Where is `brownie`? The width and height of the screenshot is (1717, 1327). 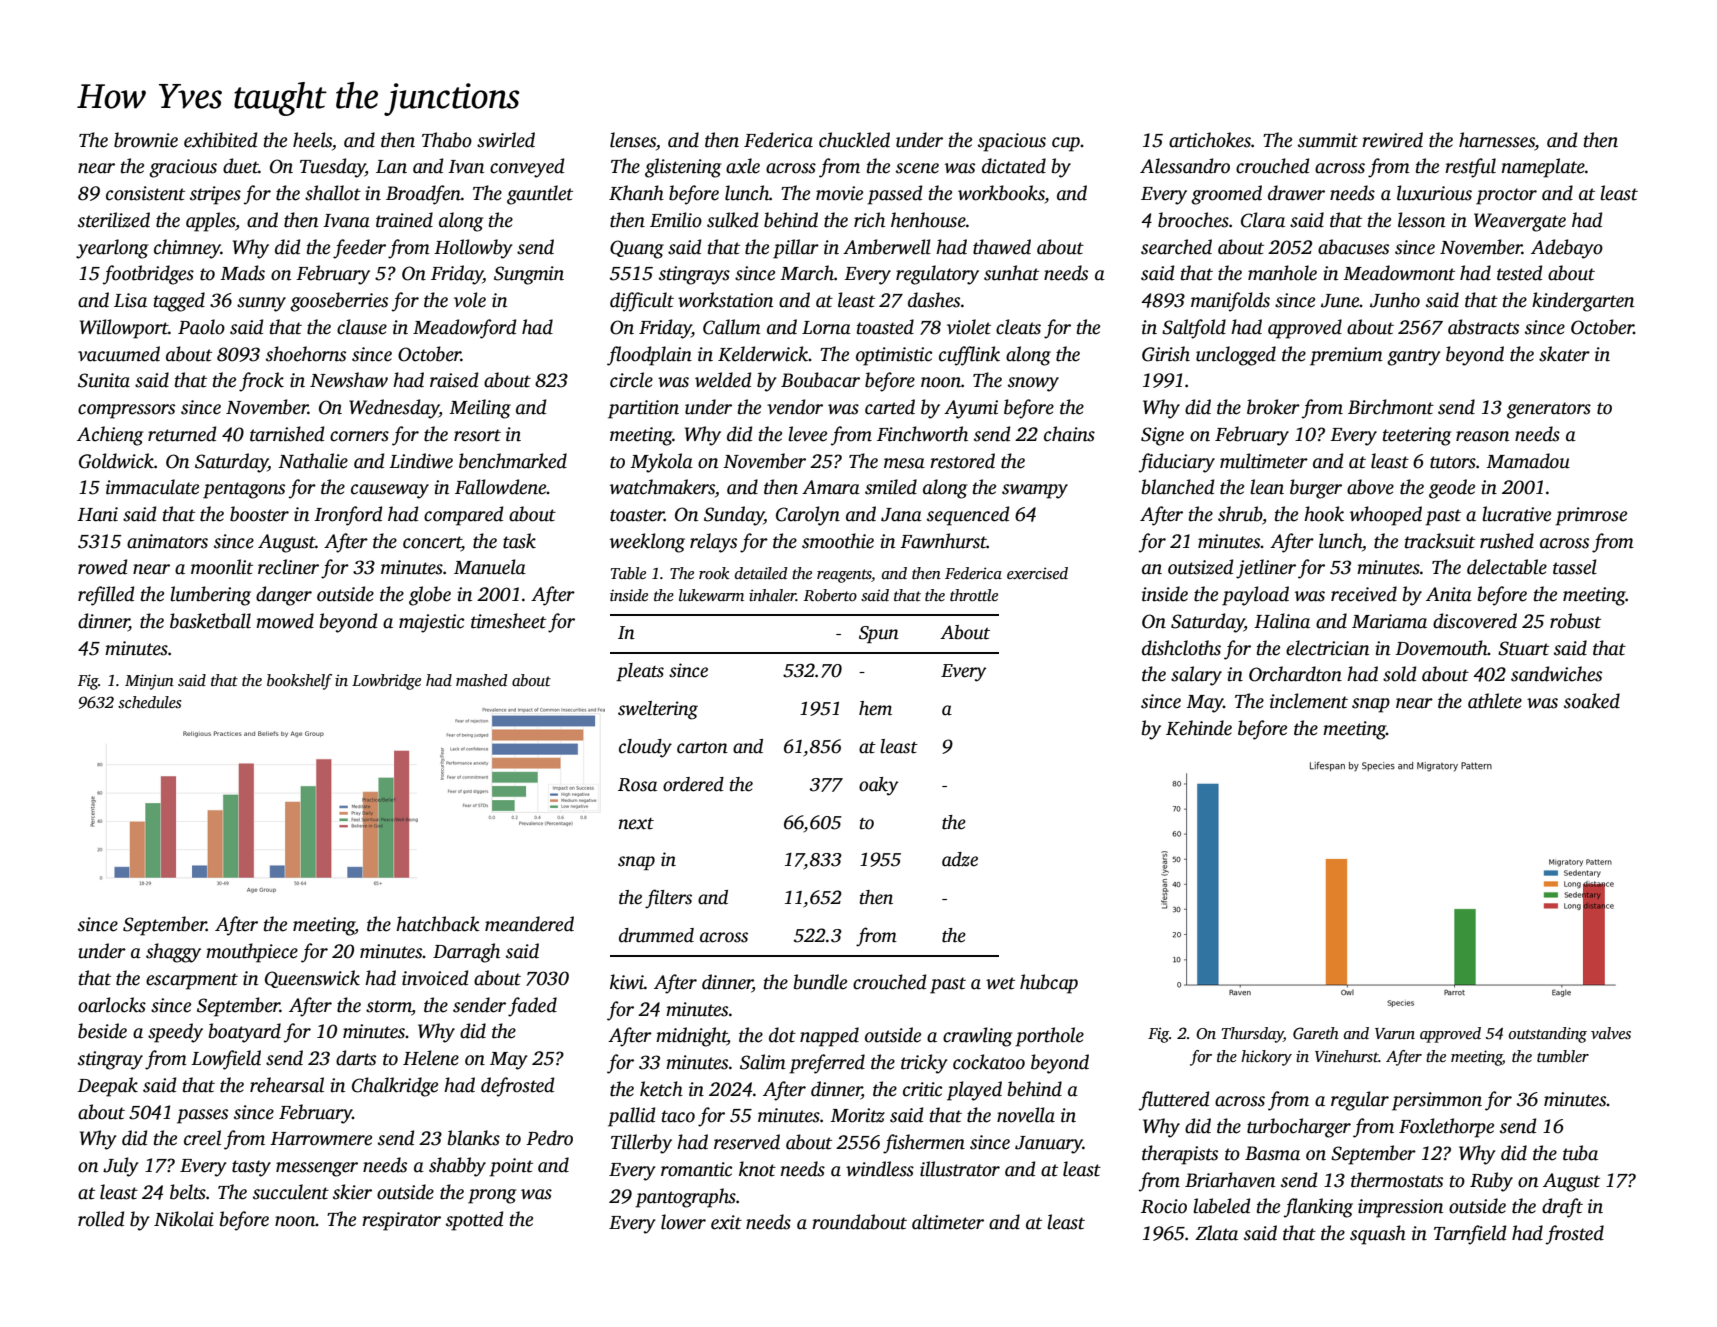 brownie is located at coordinates (146, 140).
